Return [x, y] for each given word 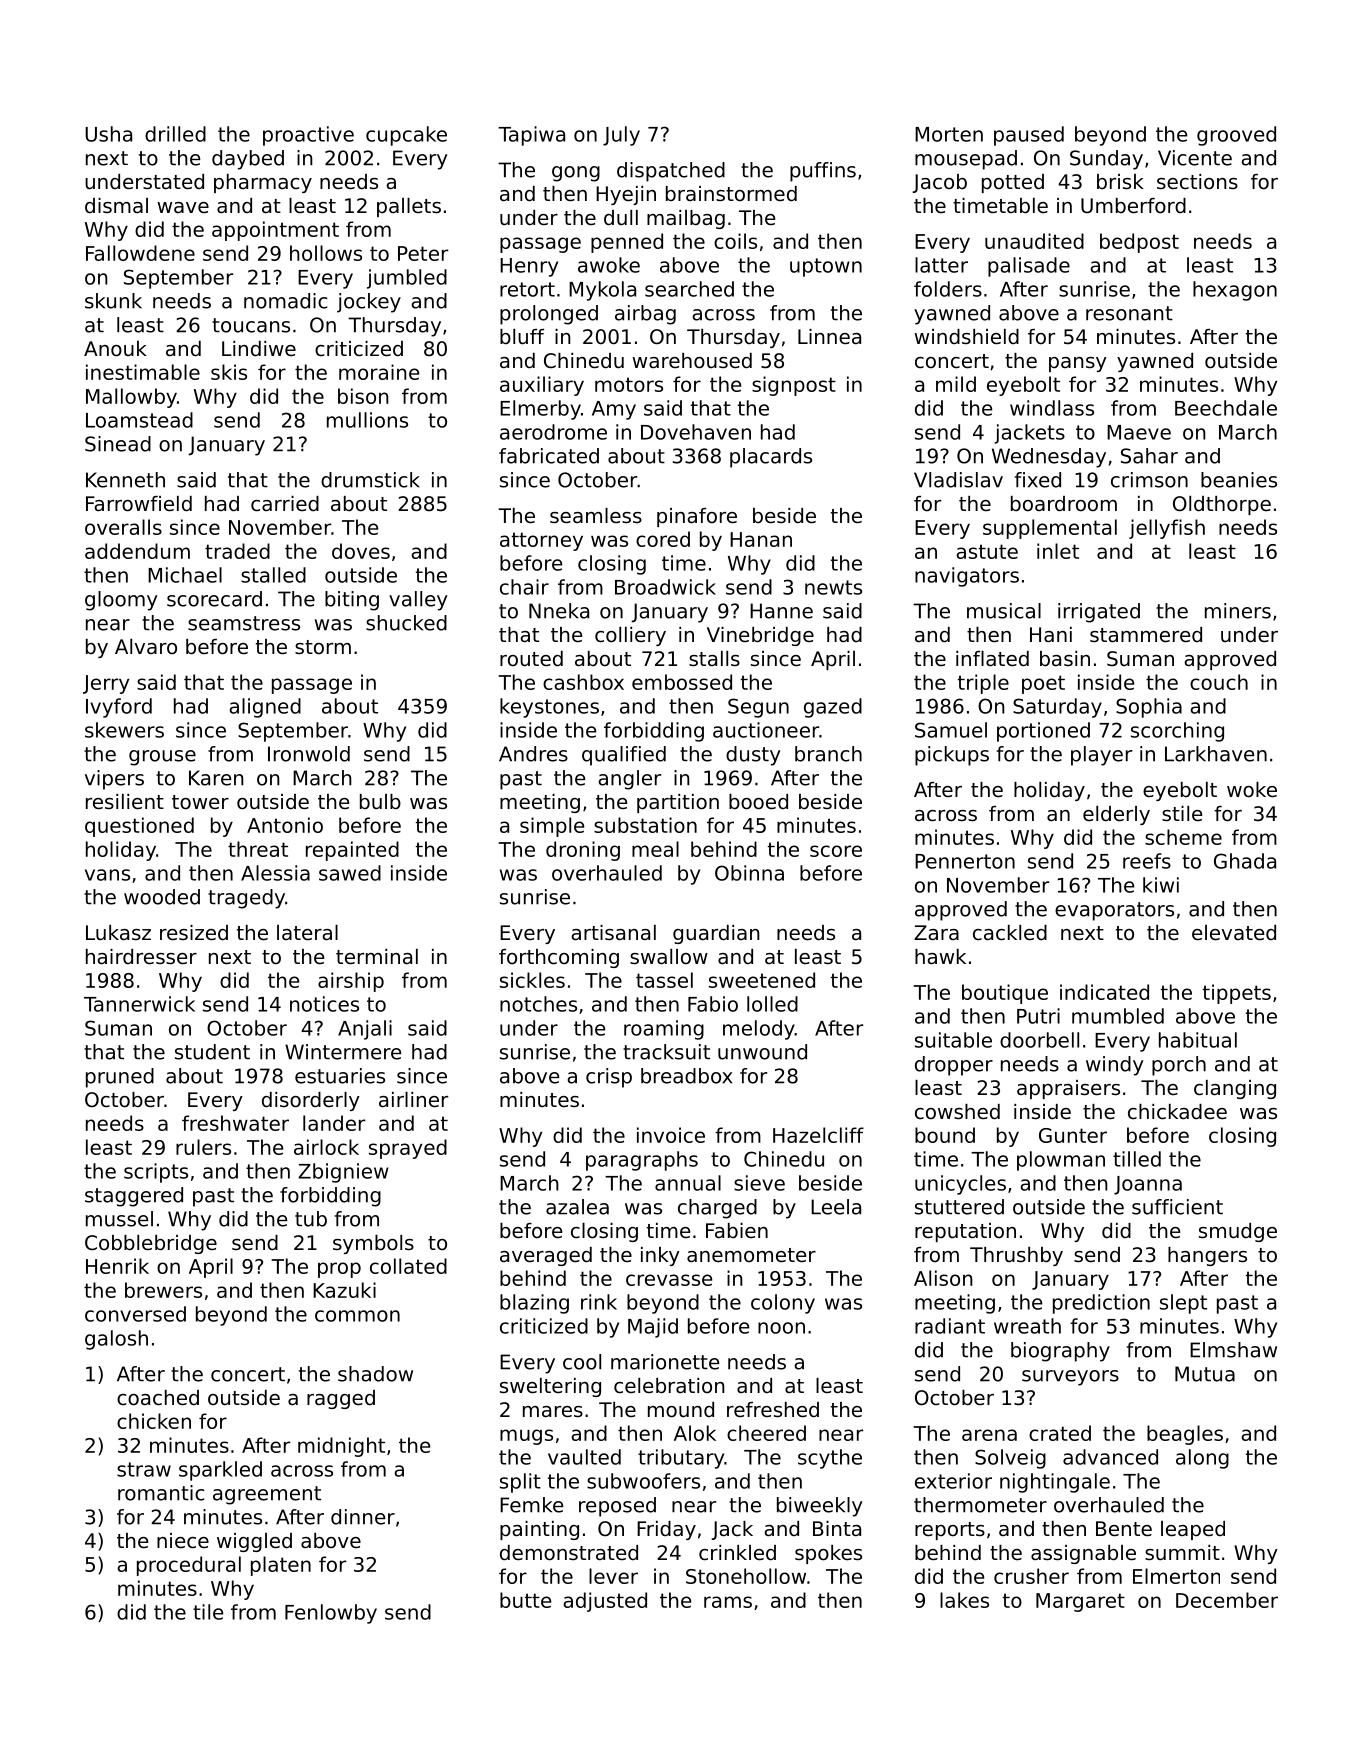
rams [728, 1602]
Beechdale [1226, 408]
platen [281, 1566]
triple [983, 684]
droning [583, 851]
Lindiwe [259, 349]
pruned [120, 1078]
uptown [826, 267]
